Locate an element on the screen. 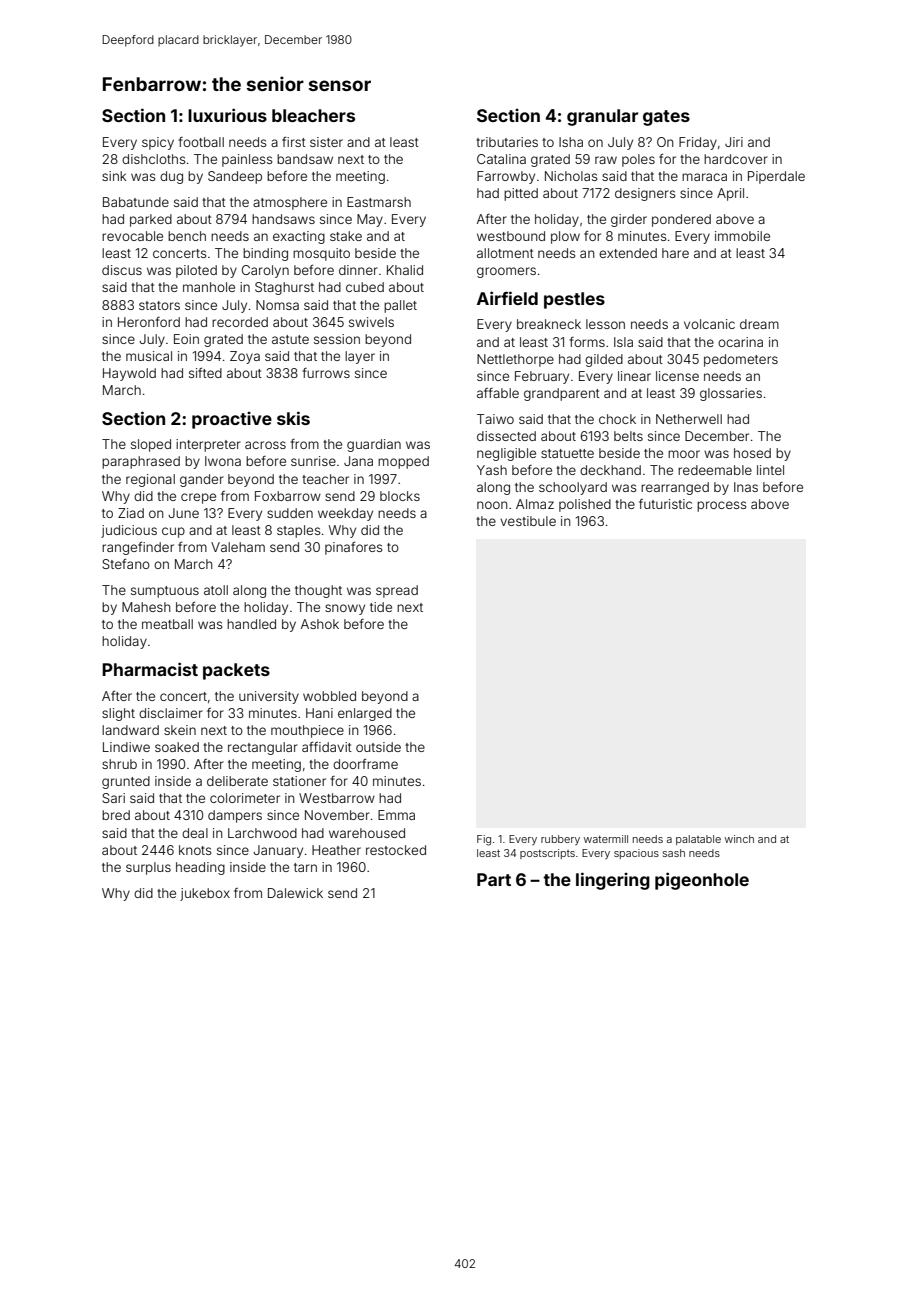 The image size is (908, 1316). rubbery is located at coordinates (560, 840).
